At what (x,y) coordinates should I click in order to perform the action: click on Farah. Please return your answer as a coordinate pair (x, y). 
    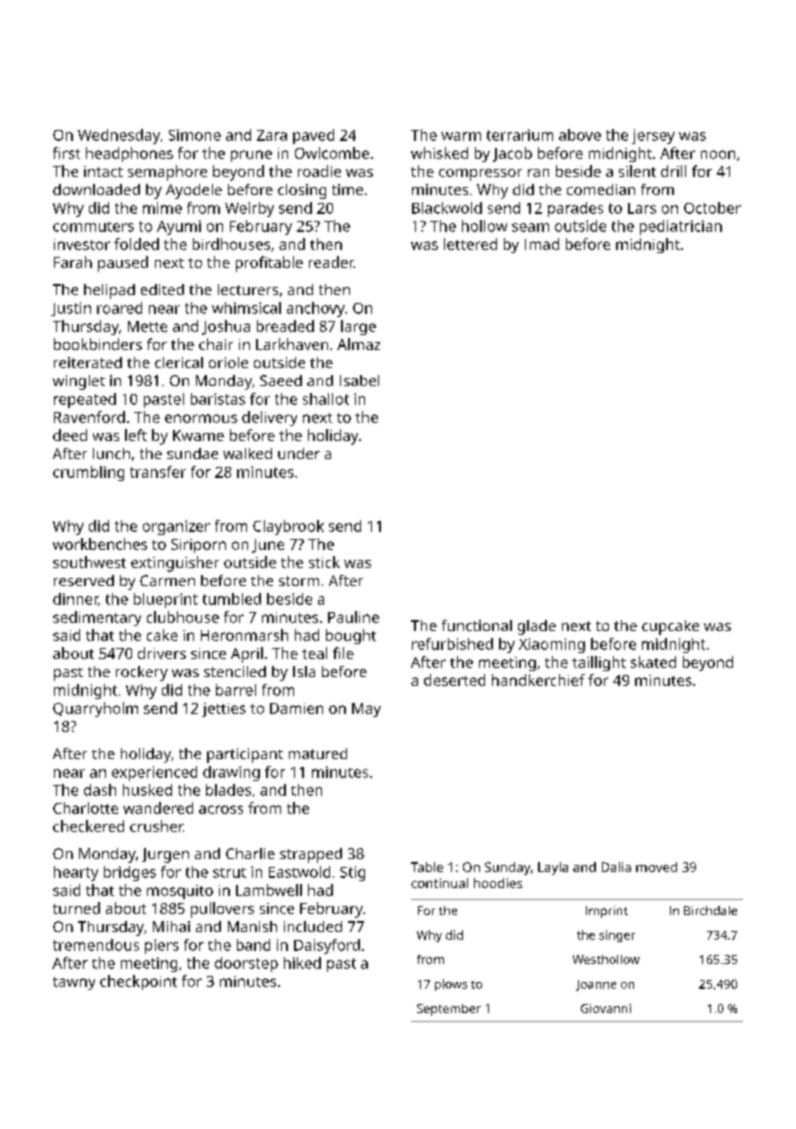
    Looking at the image, I should click on (73, 262).
